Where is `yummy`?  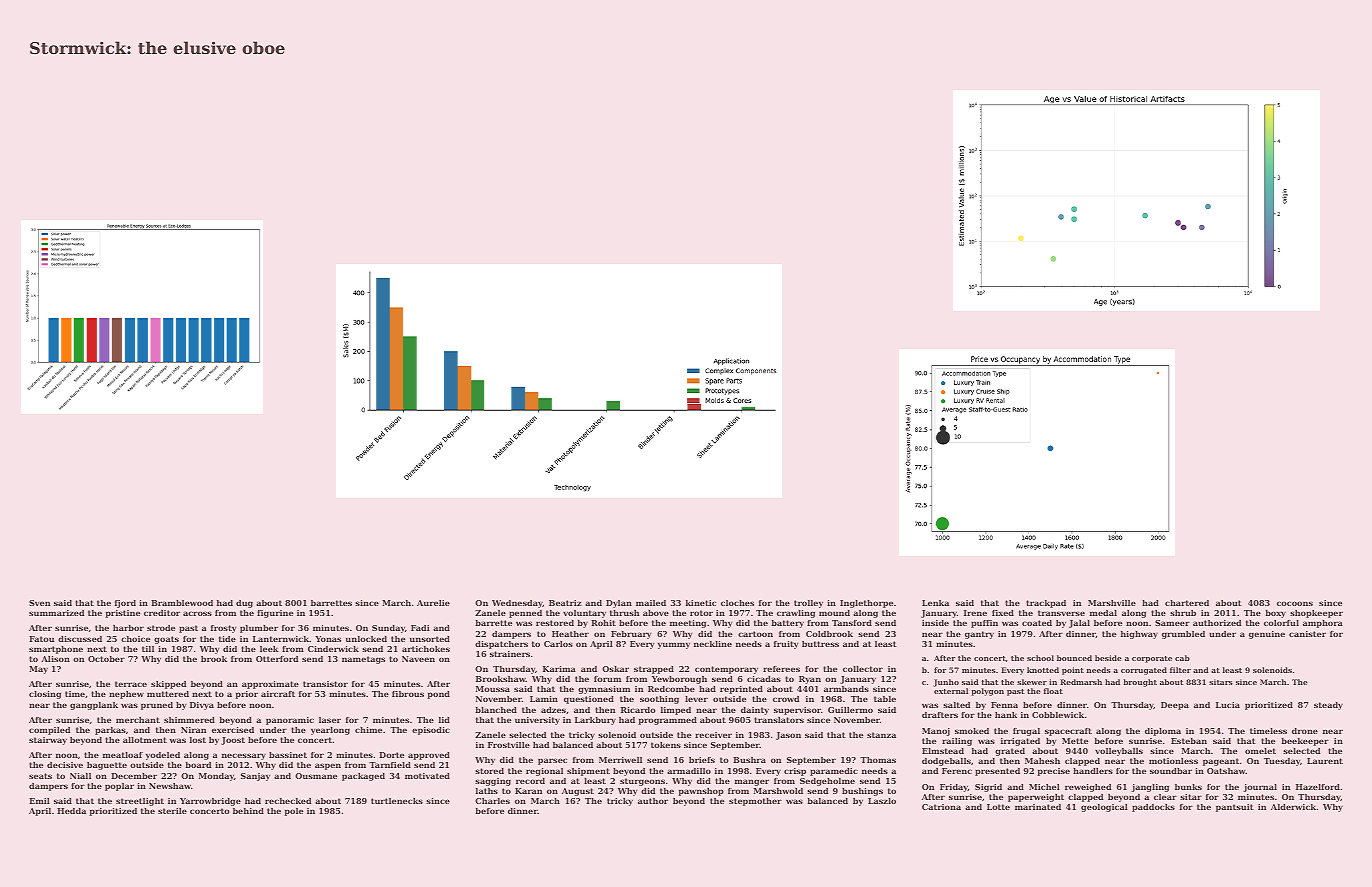
yummy is located at coordinates (674, 645).
